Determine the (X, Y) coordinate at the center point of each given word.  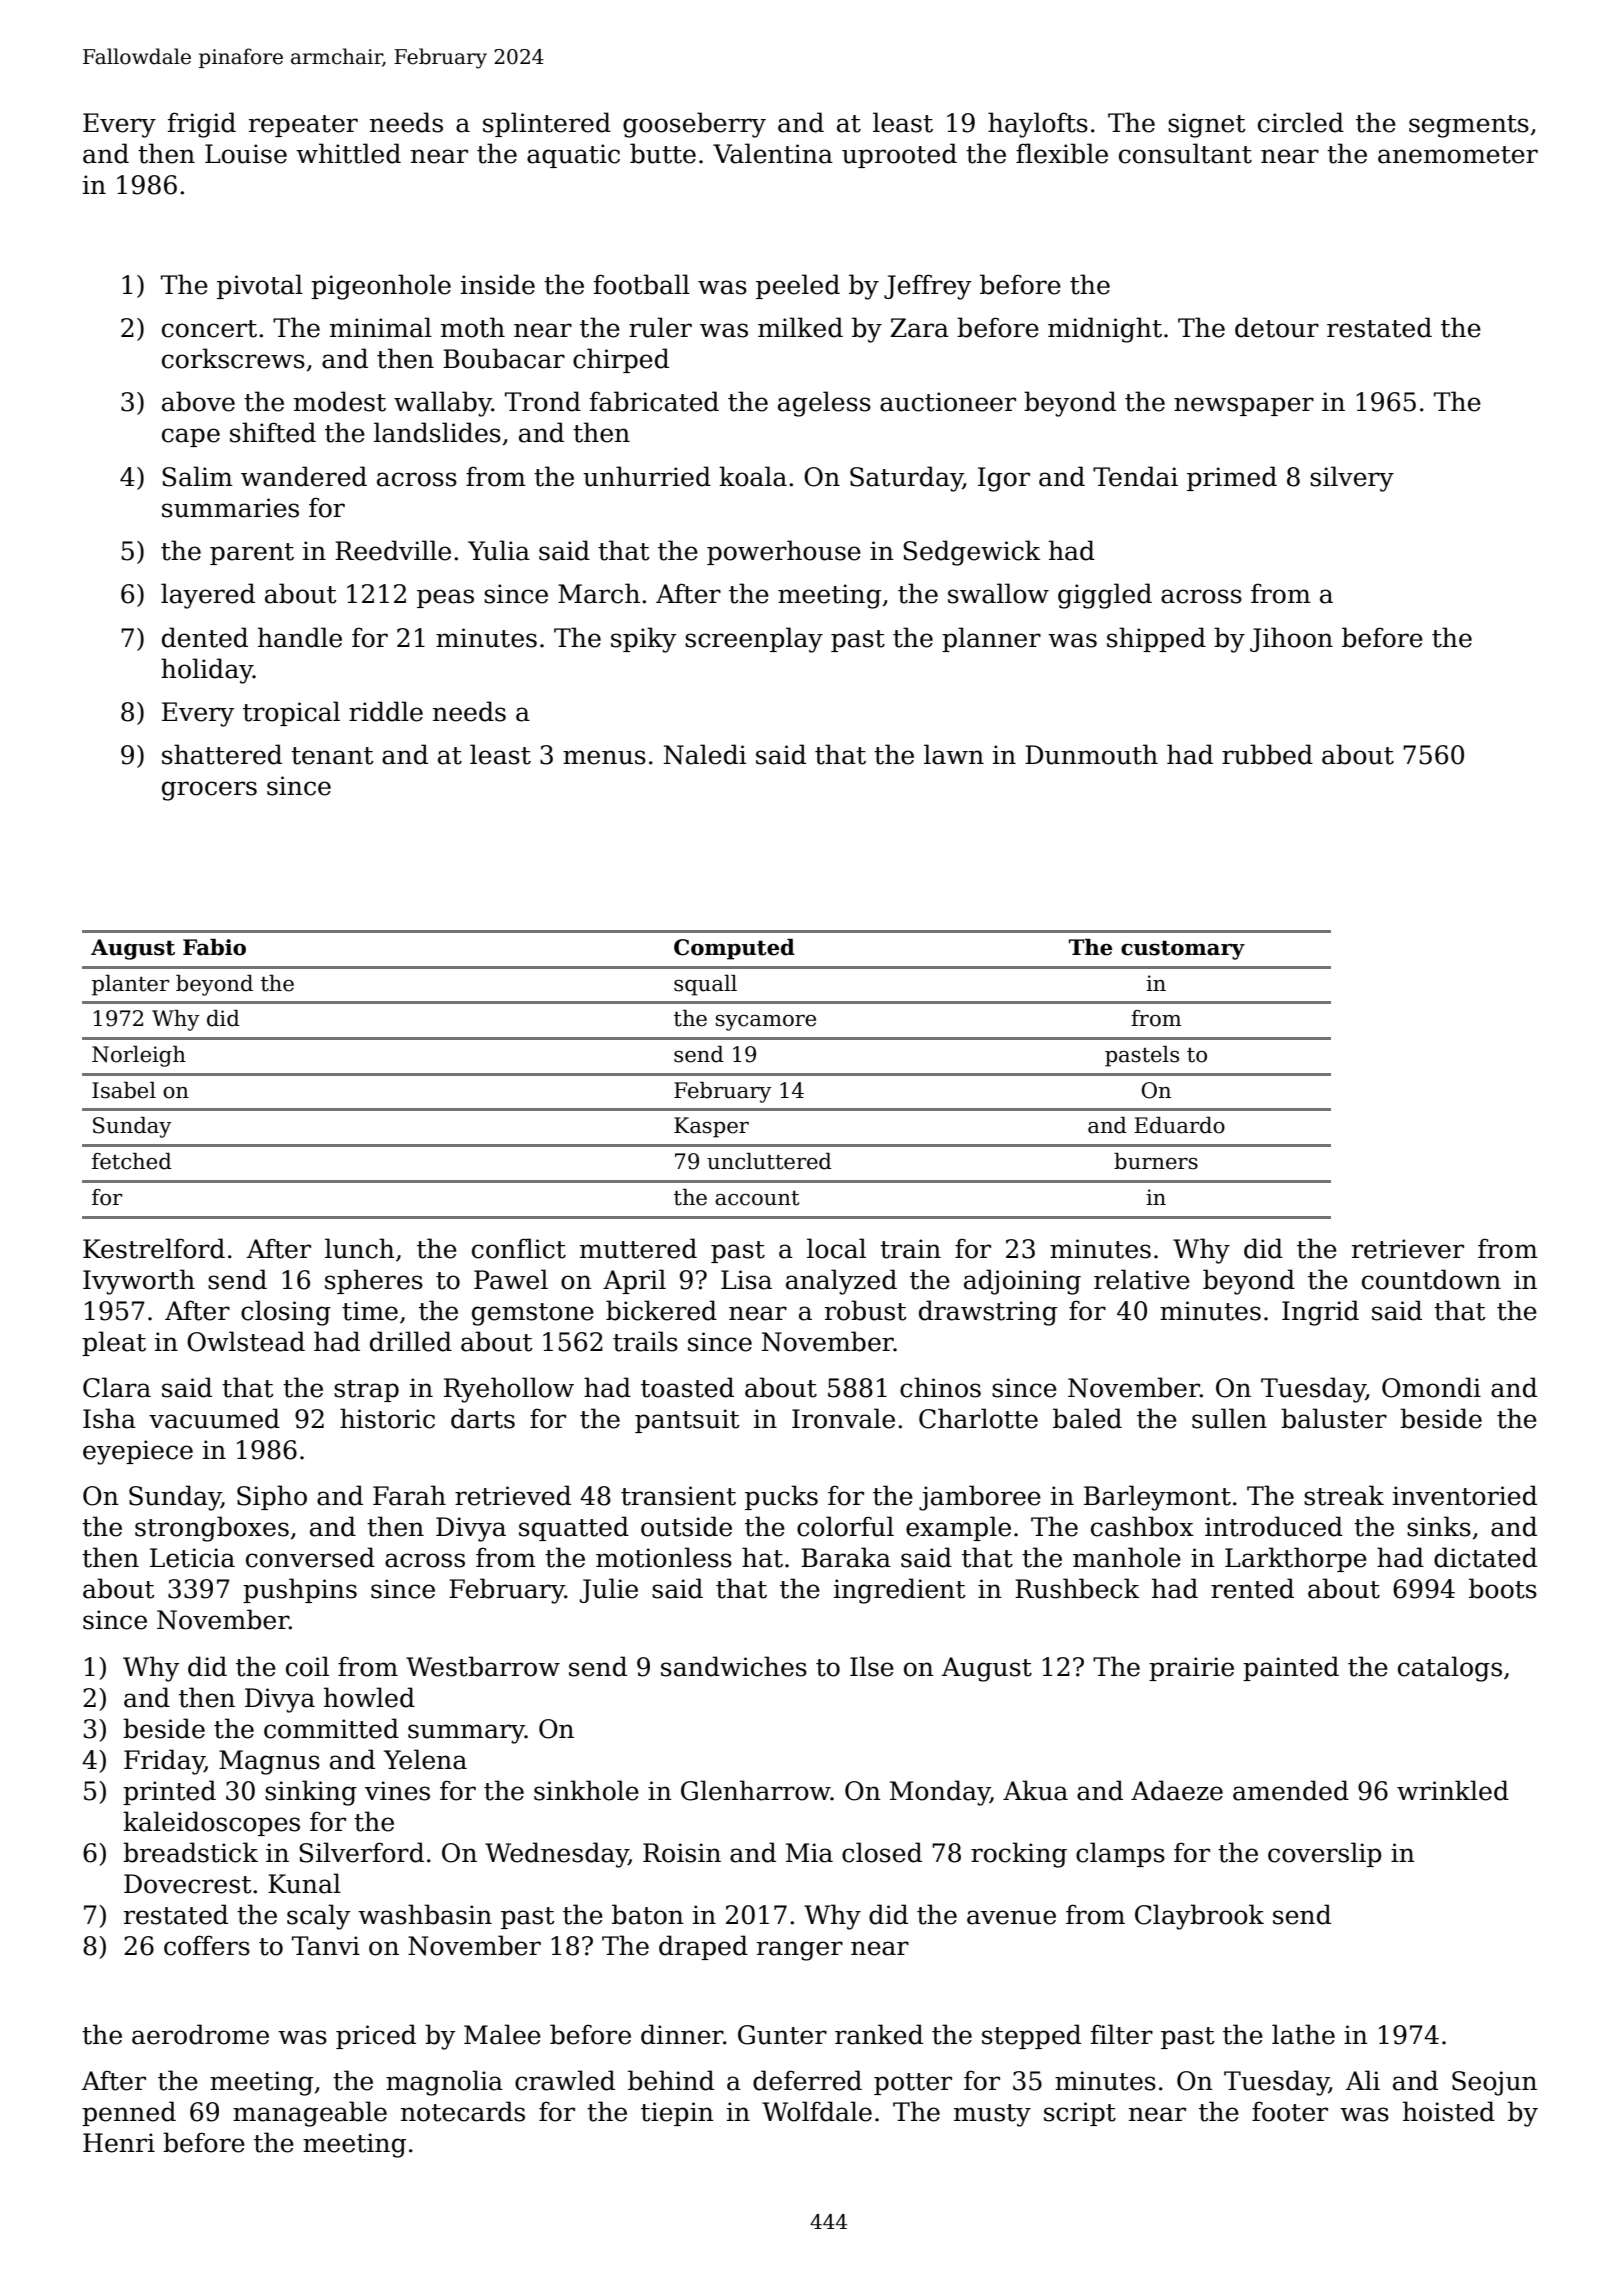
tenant (332, 756)
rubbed (1267, 754)
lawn (954, 754)
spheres (374, 1281)
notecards (463, 2111)
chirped (621, 360)
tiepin (677, 2114)
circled (1301, 122)
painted (1291, 1668)
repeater (303, 126)
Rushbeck (1077, 1588)
